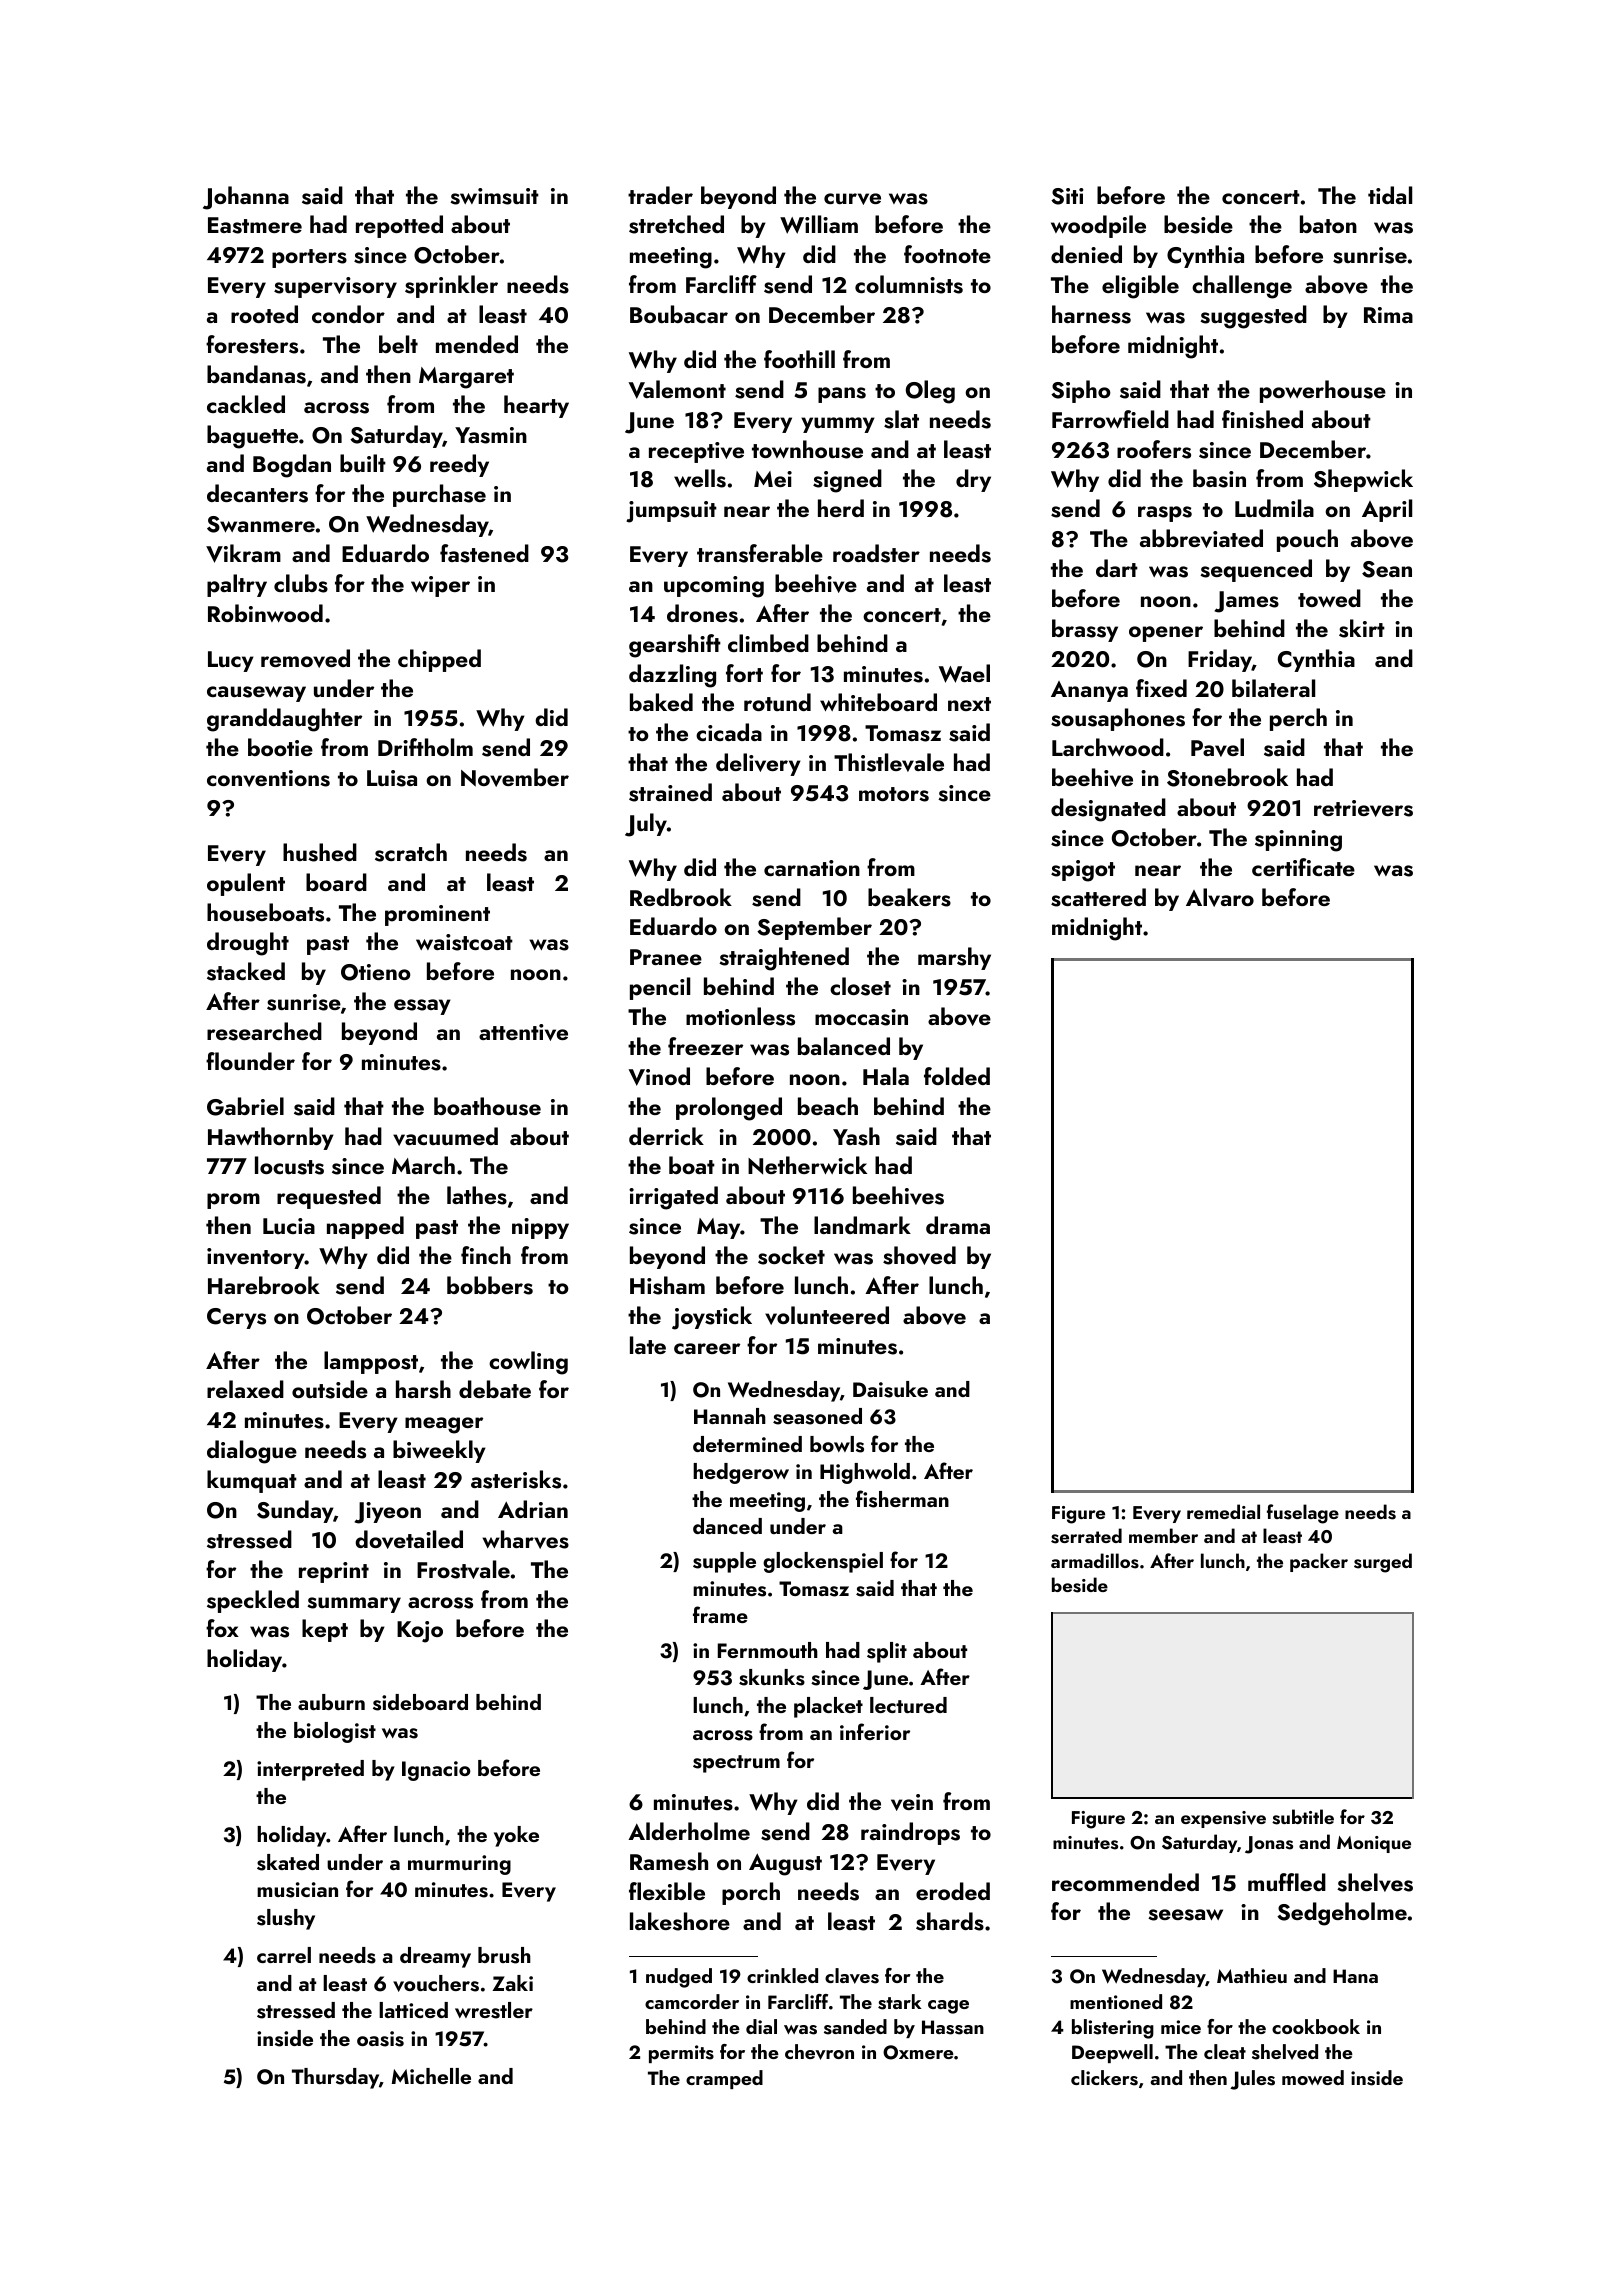 This document has width=1620, height=2292. Describe the element at coordinates (246, 198) in the document. I see `Johanna` at that location.
